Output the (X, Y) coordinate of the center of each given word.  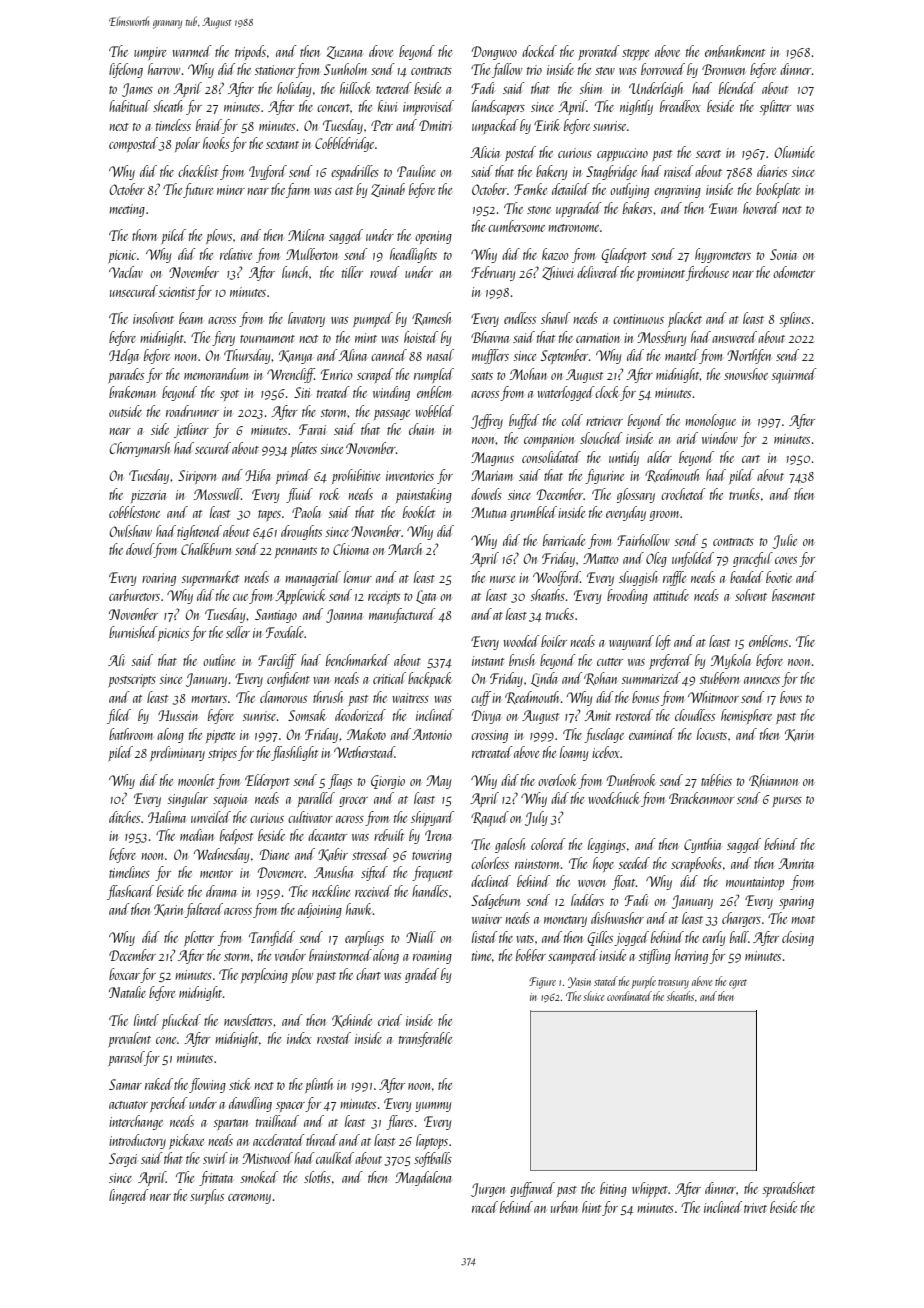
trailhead (277, 1121)
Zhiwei (558, 273)
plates (304, 449)
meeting (127, 210)
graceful (753, 559)
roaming (432, 957)
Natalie (127, 992)
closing (798, 938)
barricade (564, 540)
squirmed (794, 375)
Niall (421, 937)
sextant (282, 145)
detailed (571, 189)
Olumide (794, 152)
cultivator (310, 817)
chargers (741, 919)
